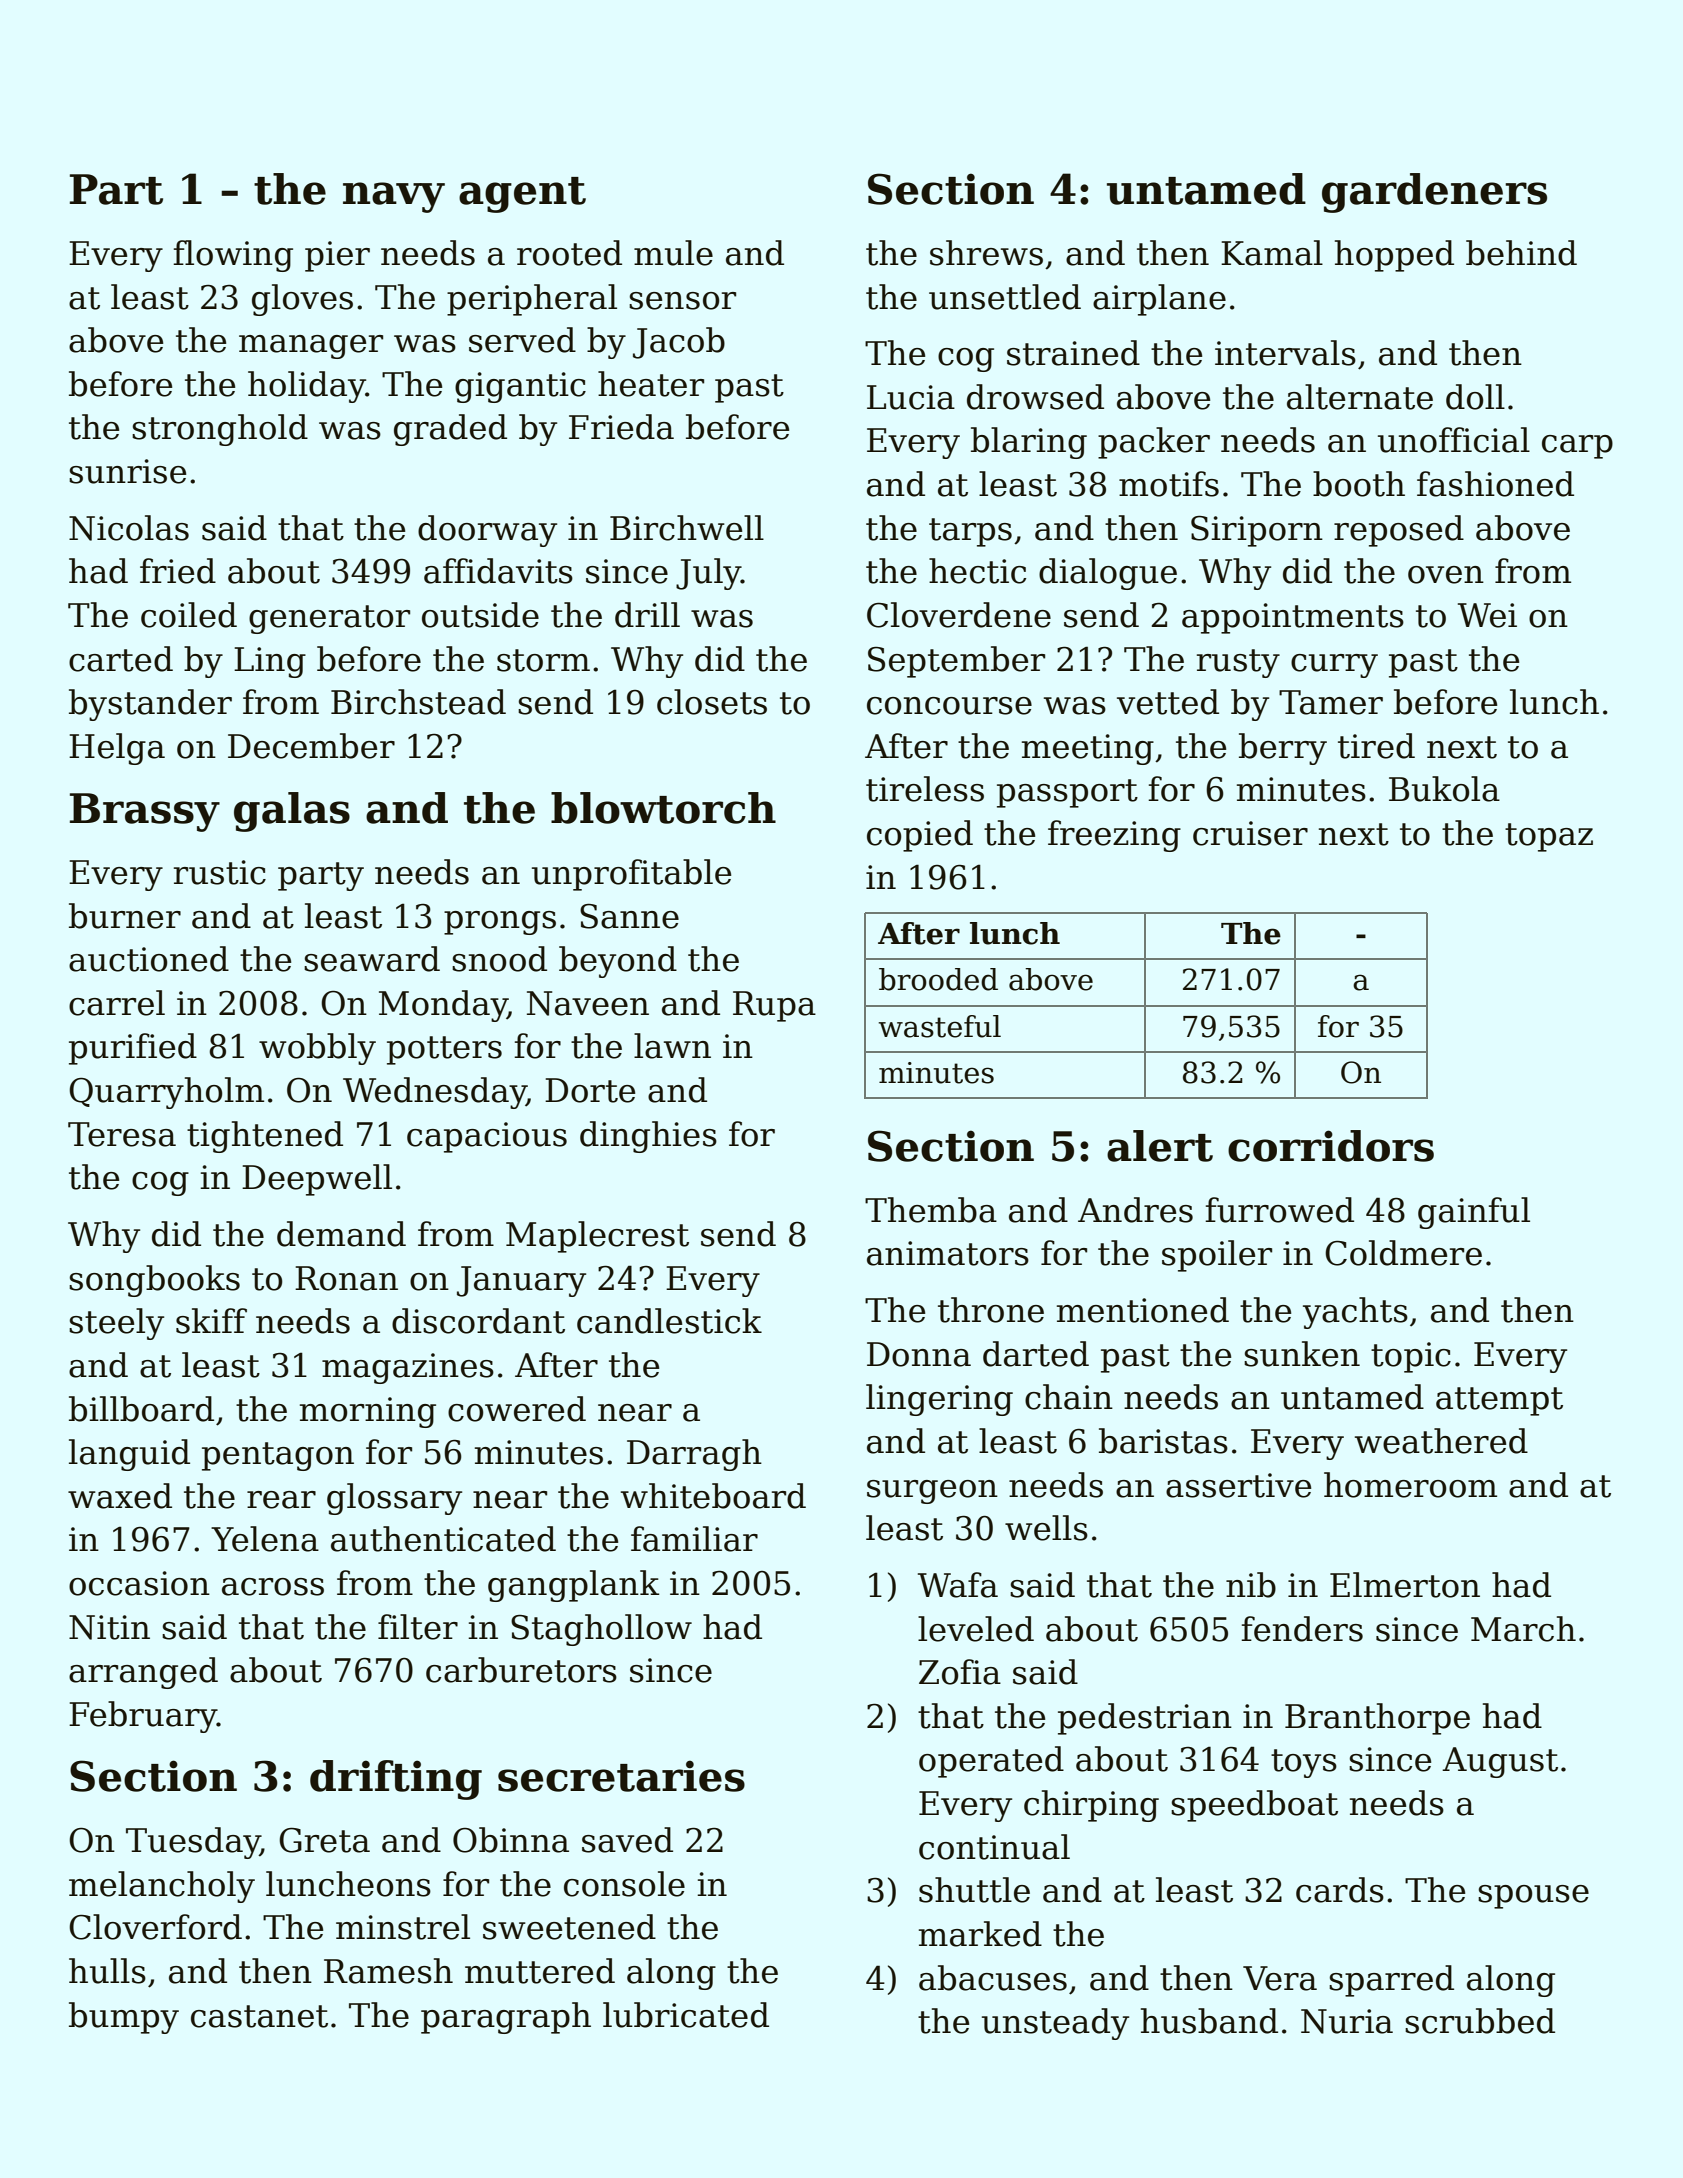  What do you see at coordinates (1521, 253) in the screenshot?
I see `behind` at bounding box center [1521, 253].
